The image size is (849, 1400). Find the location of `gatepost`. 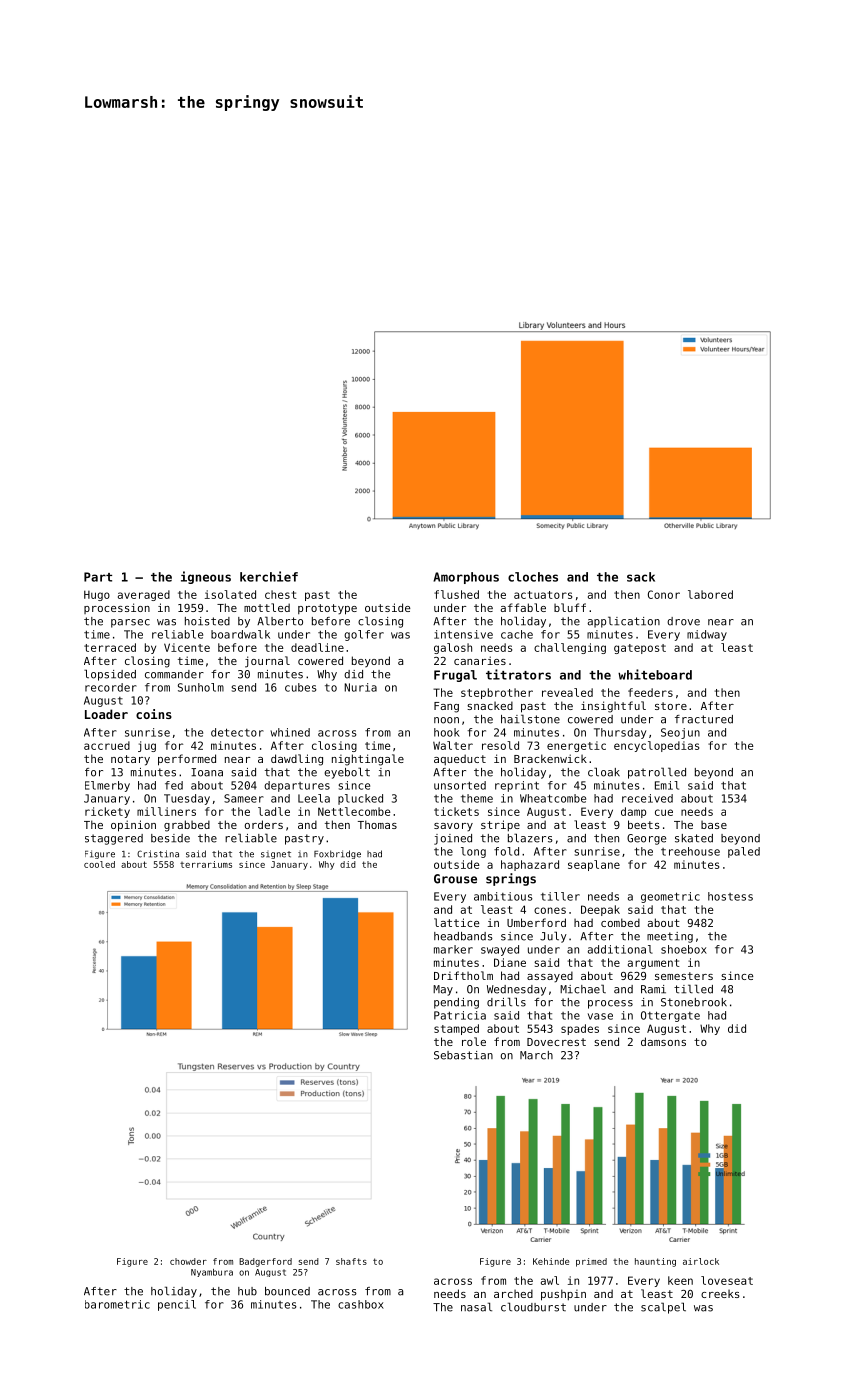

gatepost is located at coordinates (640, 649).
